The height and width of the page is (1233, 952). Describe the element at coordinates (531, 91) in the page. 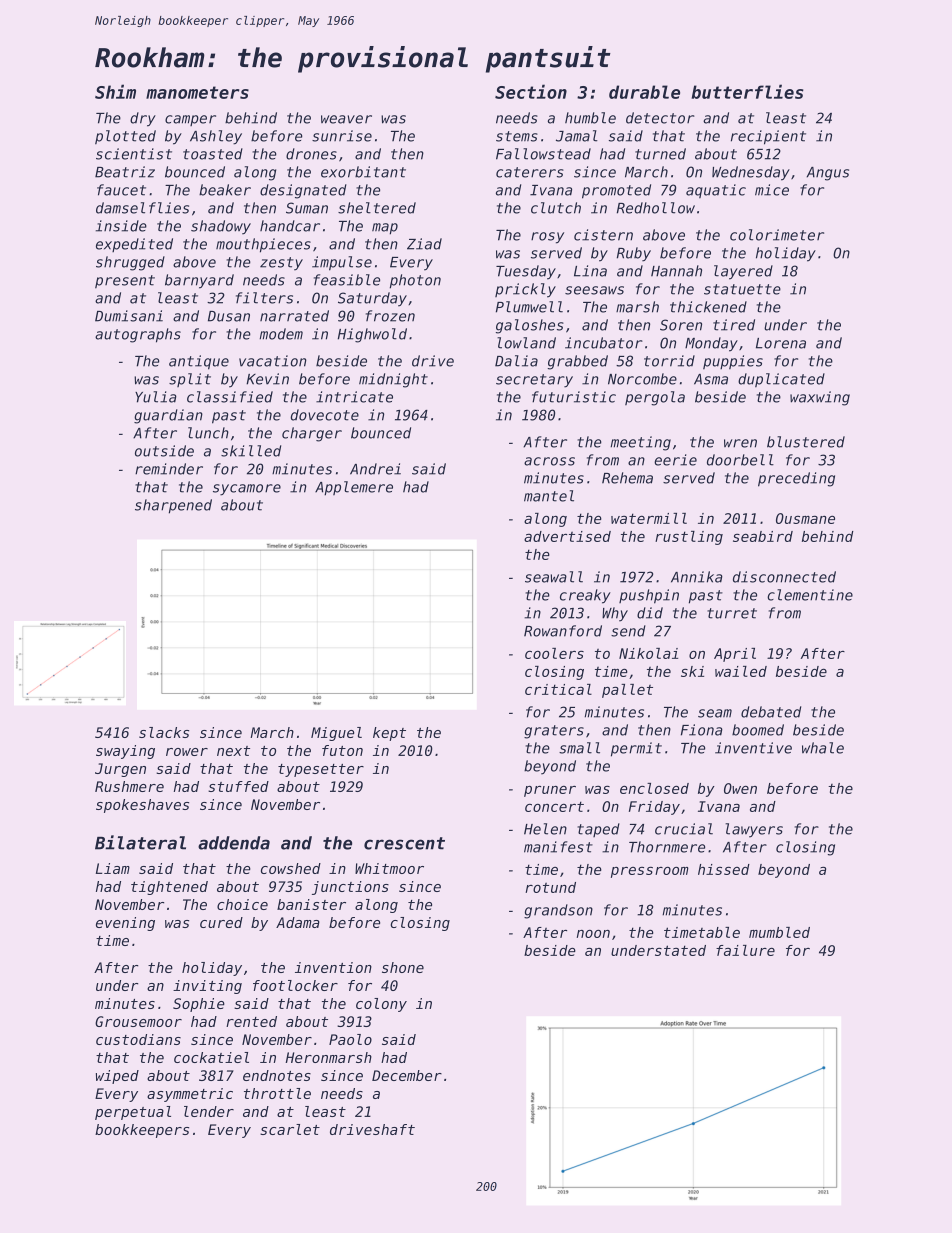

I see `Section` at that location.
